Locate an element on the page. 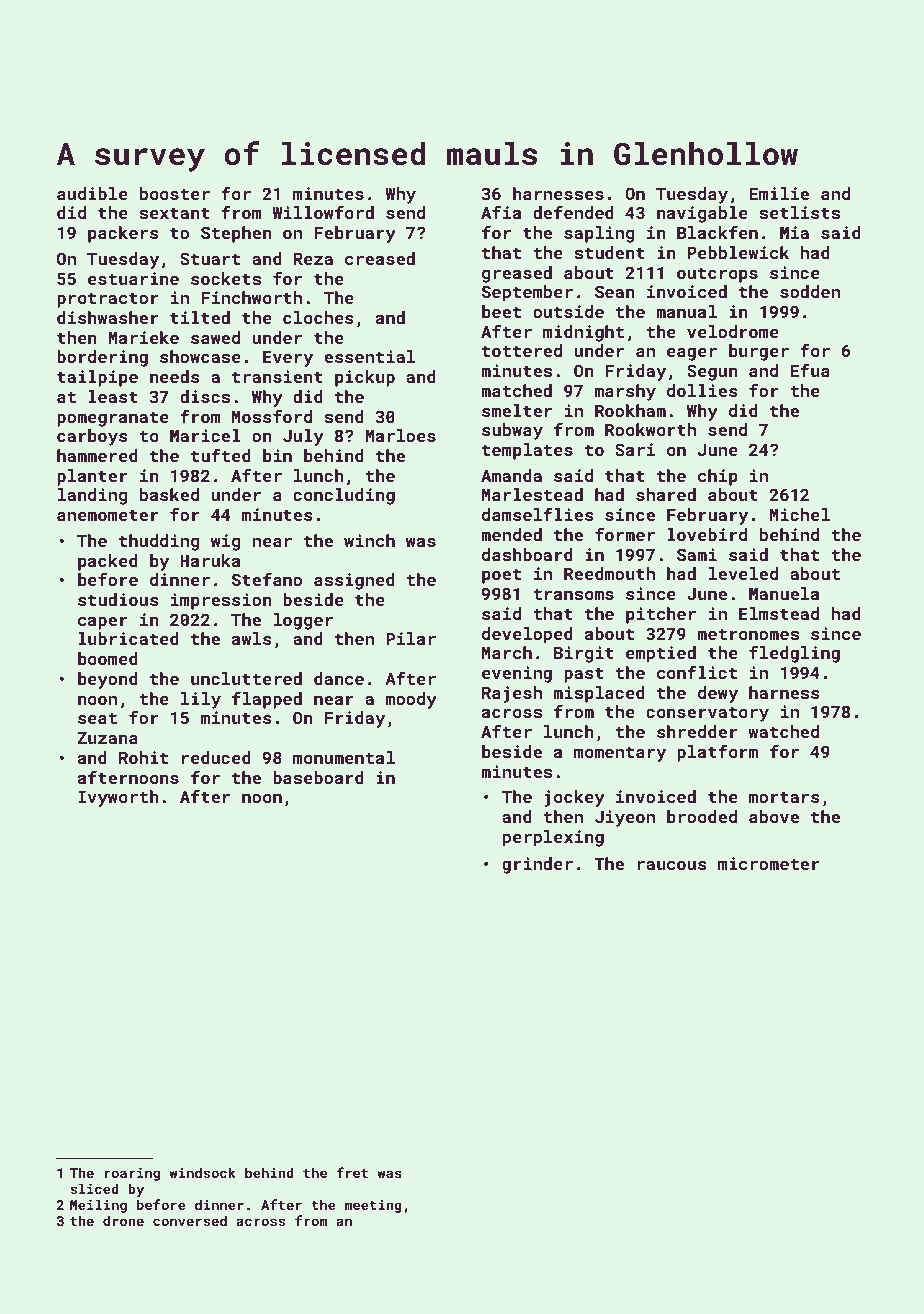  navigable is located at coordinates (702, 214).
